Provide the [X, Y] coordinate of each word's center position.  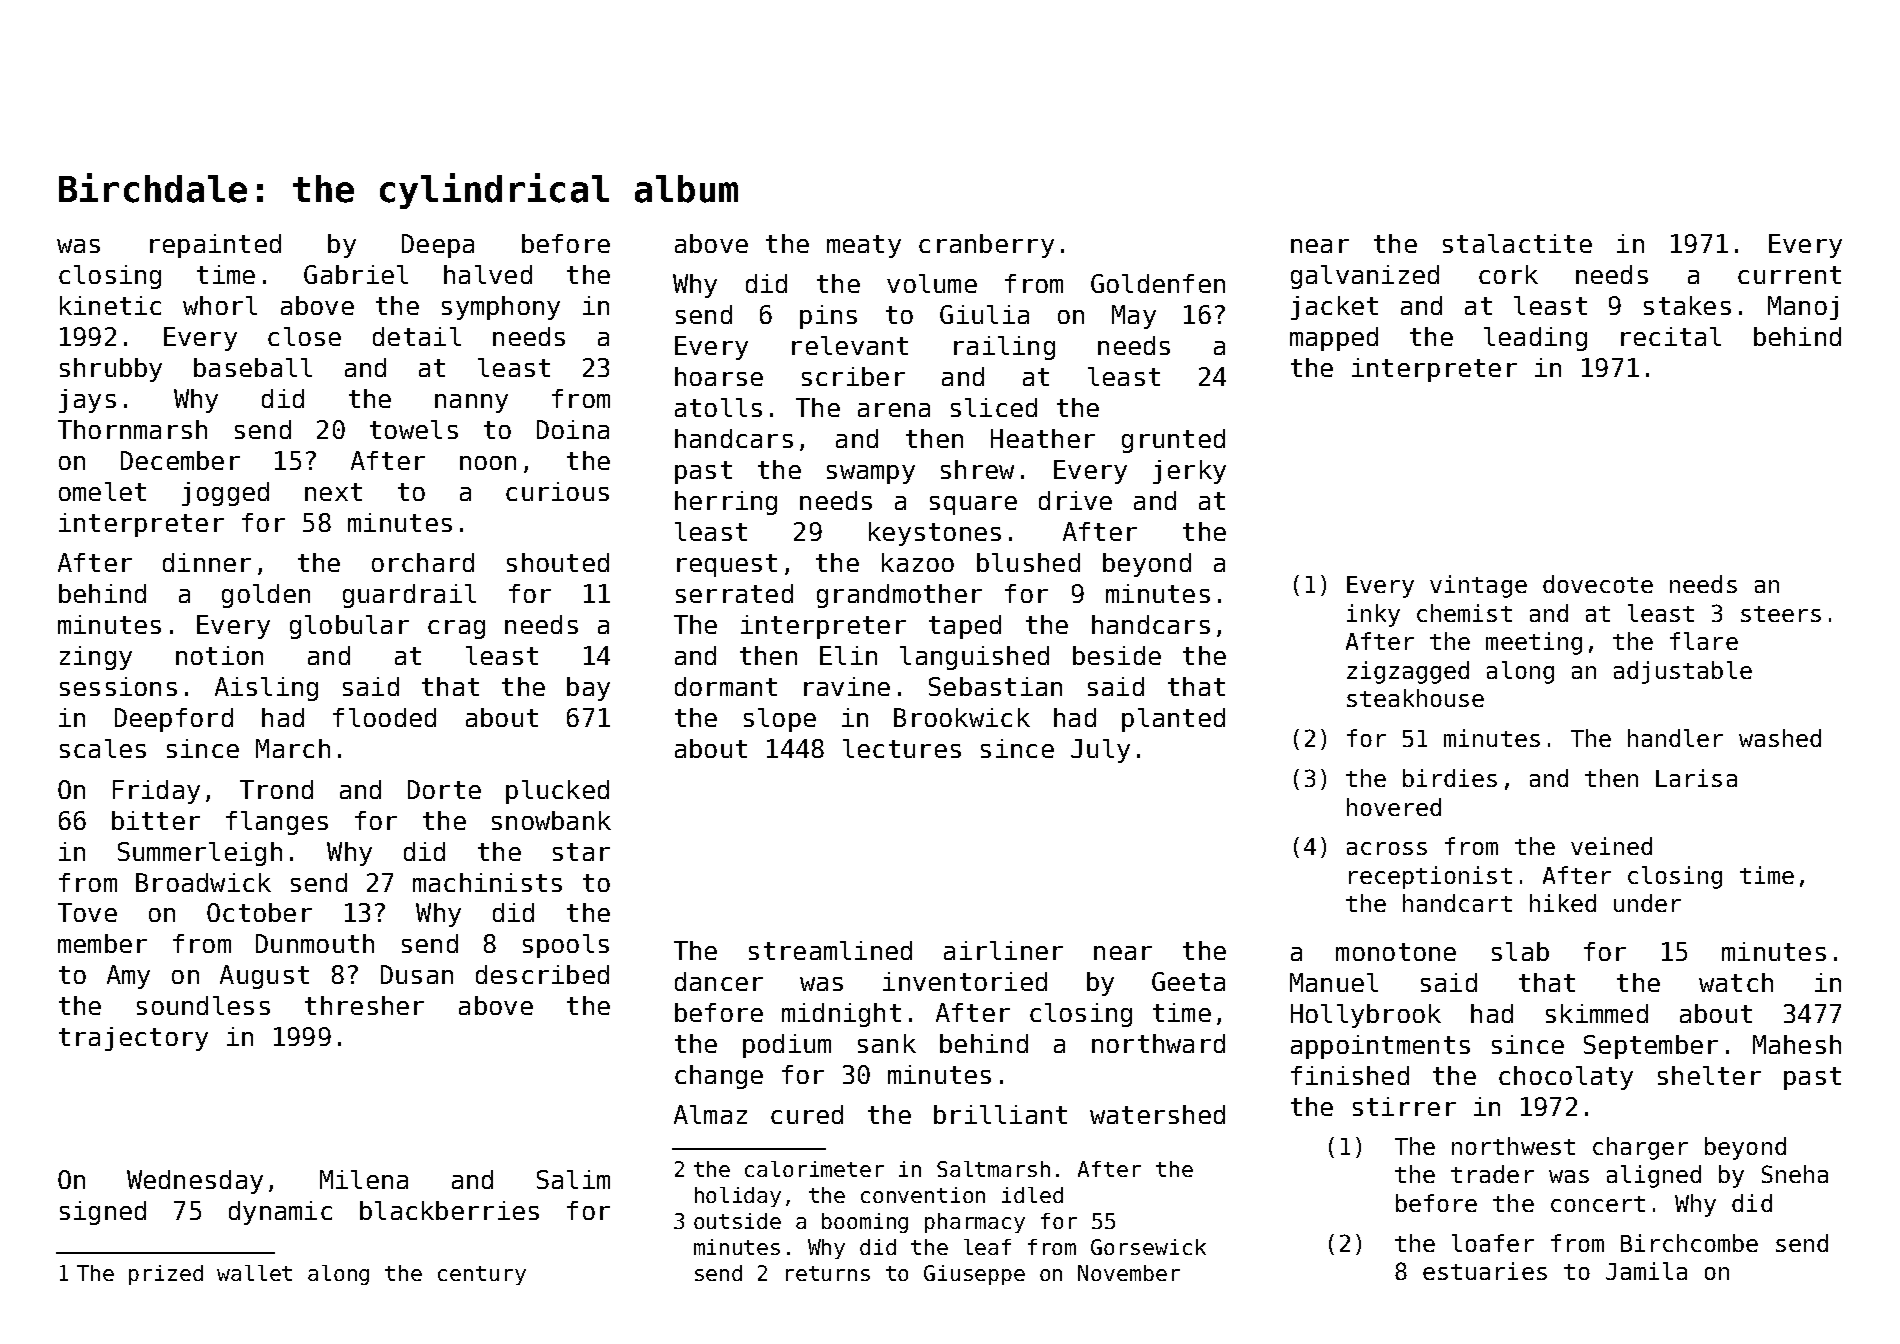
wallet [254, 1273]
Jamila [1646, 1271]
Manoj [1803, 308]
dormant [726, 686]
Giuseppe [974, 1275]
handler [1675, 738]
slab [1520, 951]
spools [566, 946]
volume [932, 283]
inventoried [965, 981]
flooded [384, 717]
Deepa [438, 246]
